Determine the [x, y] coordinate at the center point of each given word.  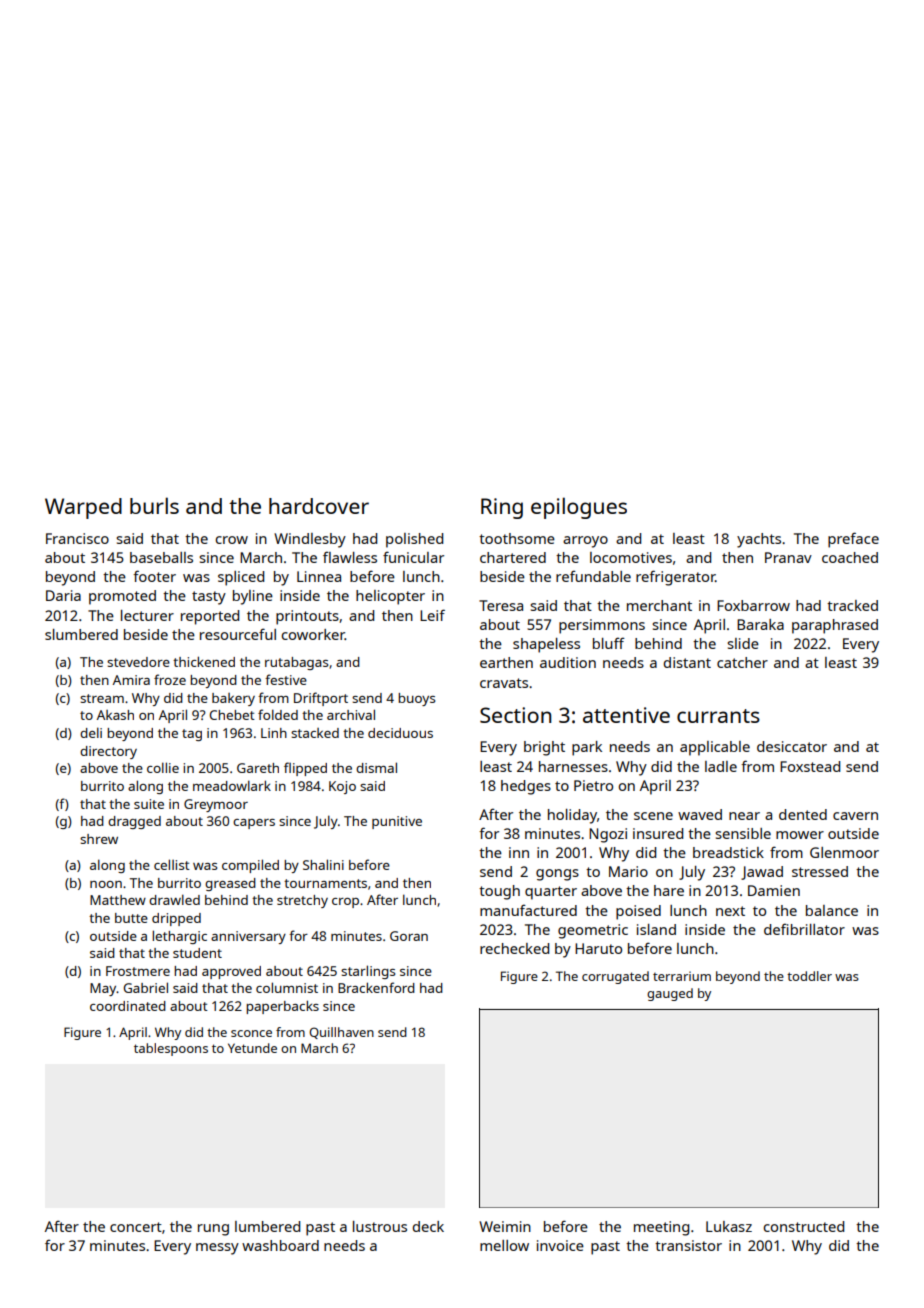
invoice [560, 1245]
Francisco [77, 538]
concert [136, 1227]
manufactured [528, 910]
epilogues [579, 508]
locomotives [631, 557]
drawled [174, 899]
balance [832, 910]
